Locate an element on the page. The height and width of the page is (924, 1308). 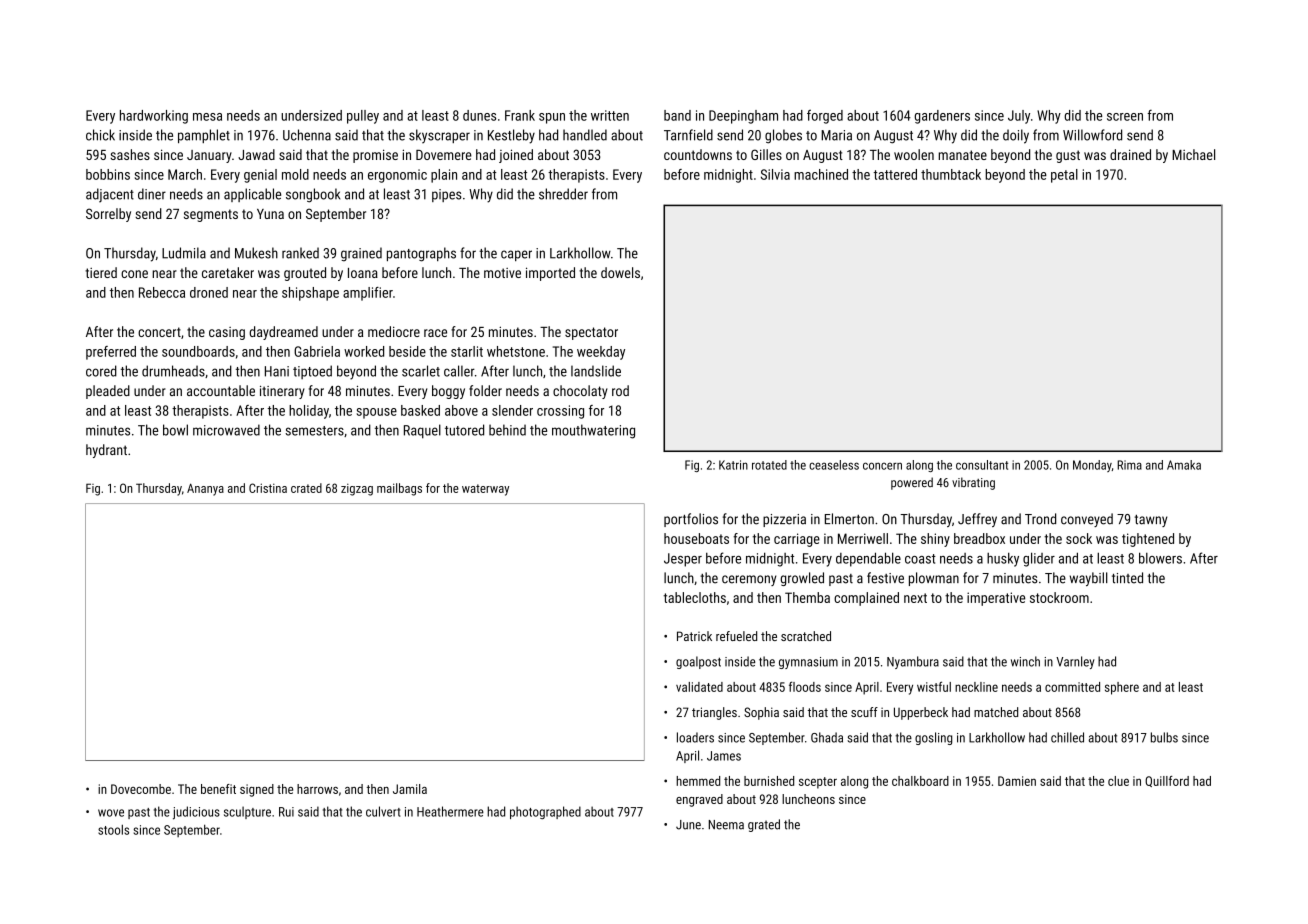
rod is located at coordinates (620, 390).
